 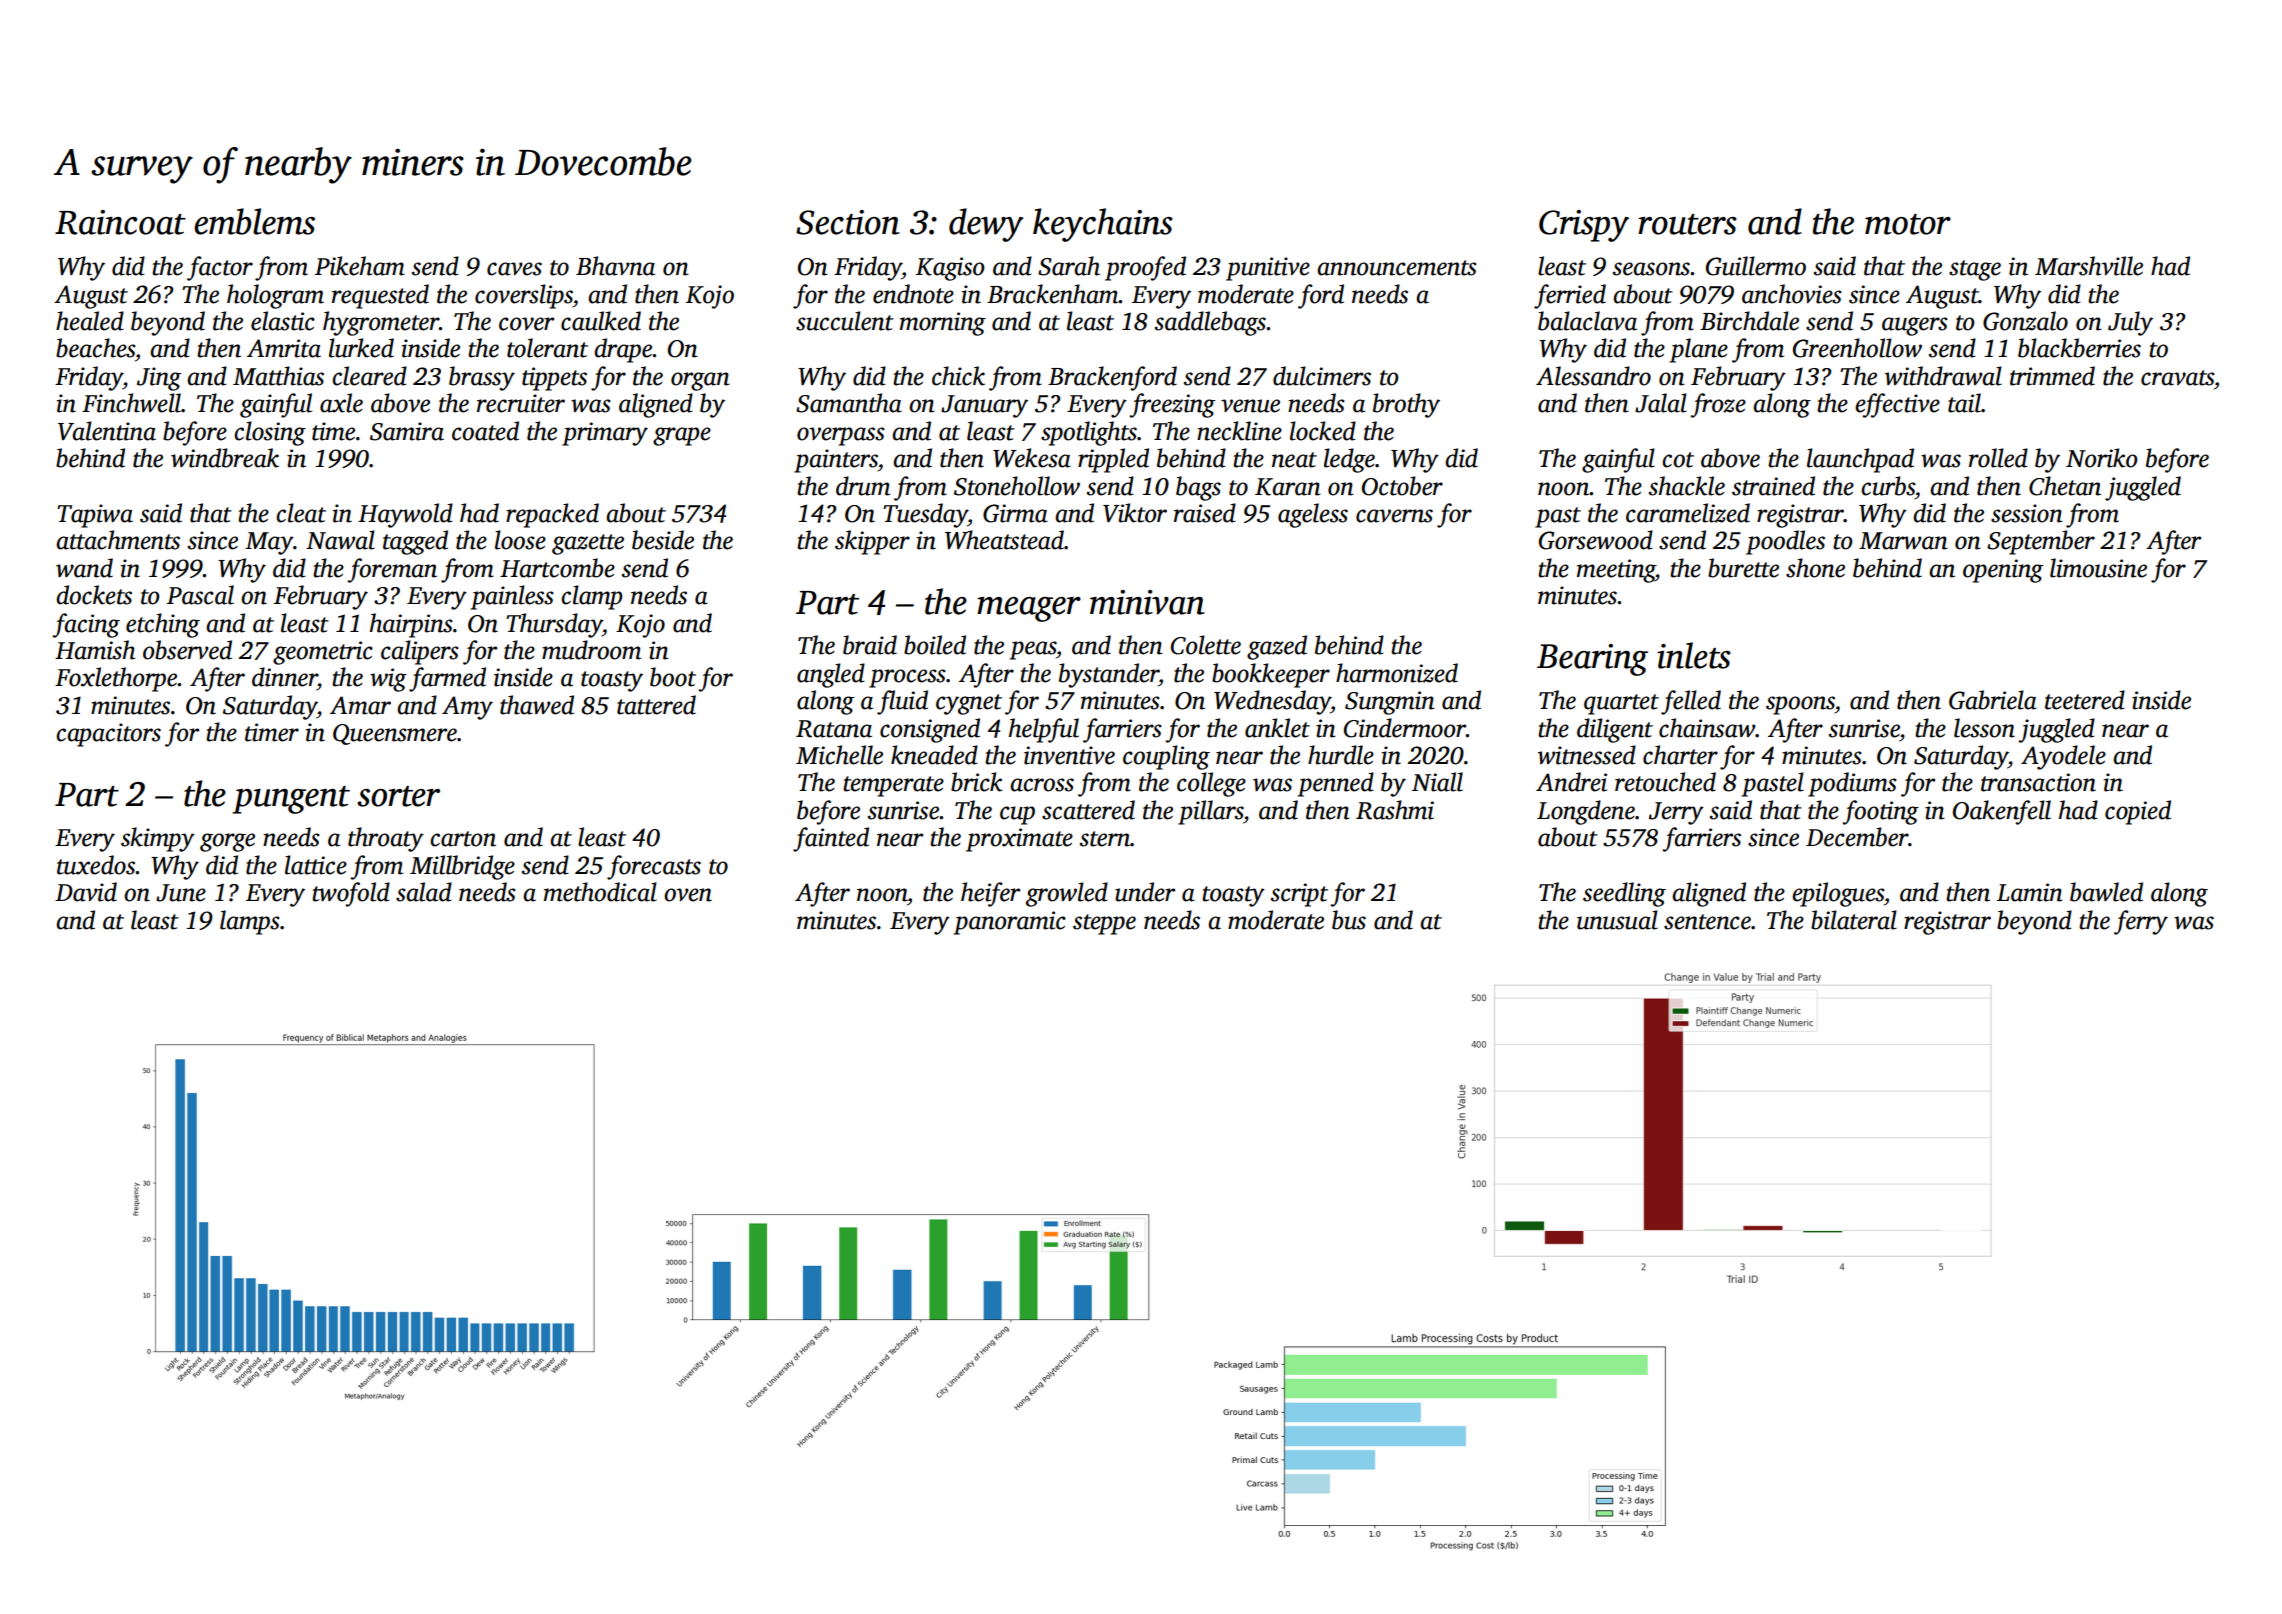 What do you see at coordinates (108, 735) in the screenshot?
I see `capacitors` at bounding box center [108, 735].
